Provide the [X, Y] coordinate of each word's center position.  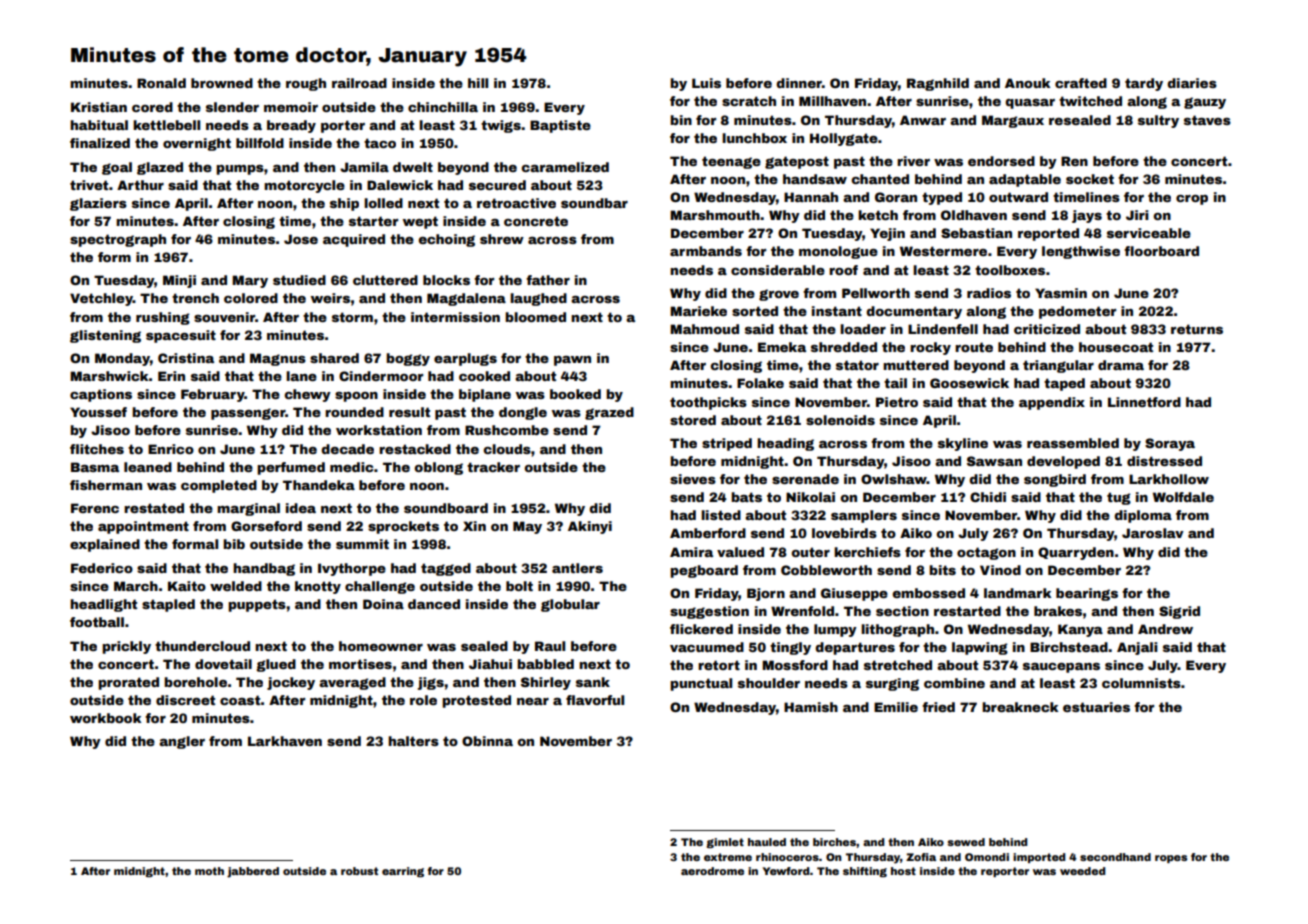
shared [334, 358]
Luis [706, 83]
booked [575, 394]
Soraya [1170, 444]
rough [306, 84]
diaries [1192, 83]
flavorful [595, 700]
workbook [105, 718]
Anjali [1137, 648]
